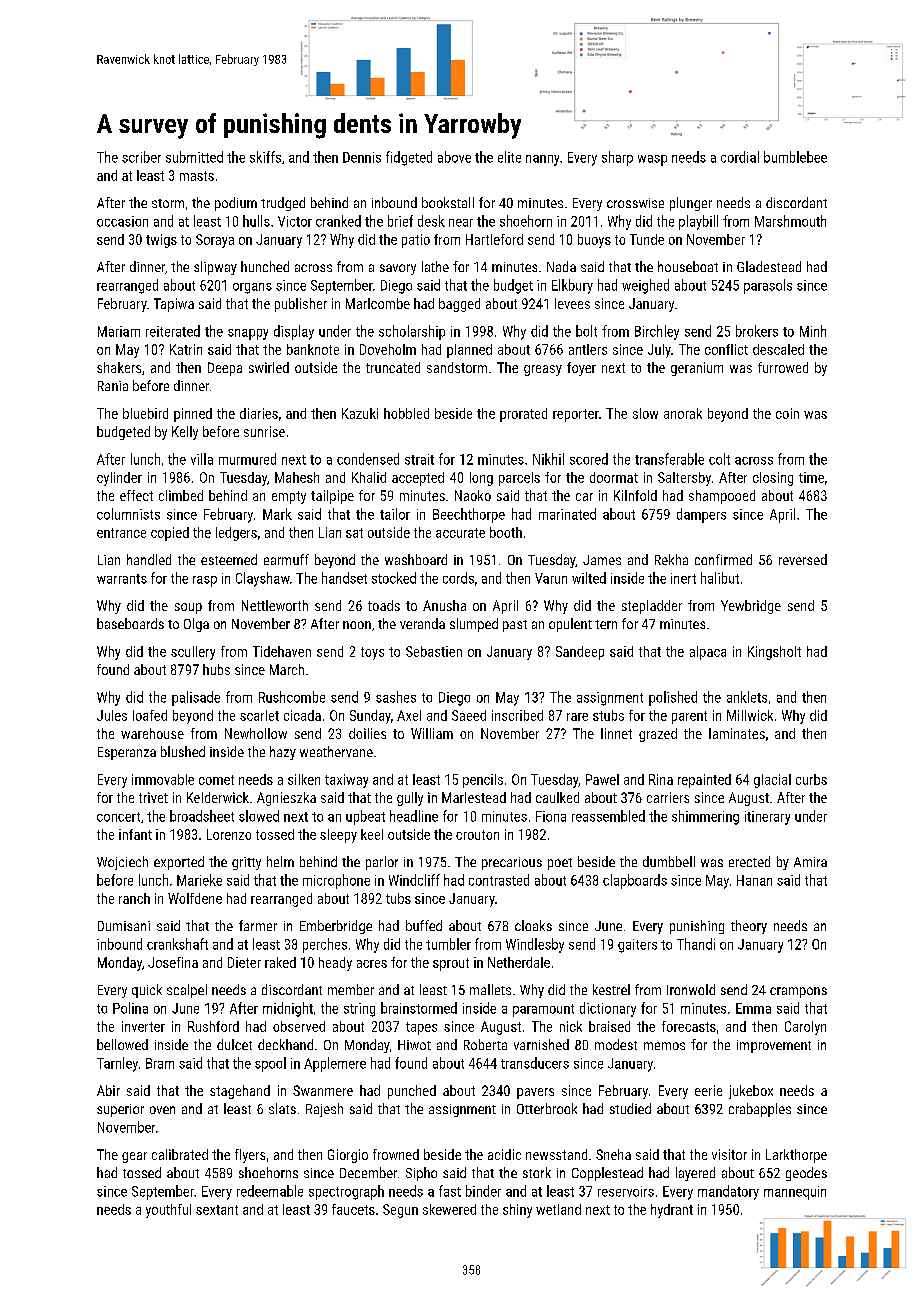 The image size is (924, 1308). I want to click on itinerary, so click(767, 818).
